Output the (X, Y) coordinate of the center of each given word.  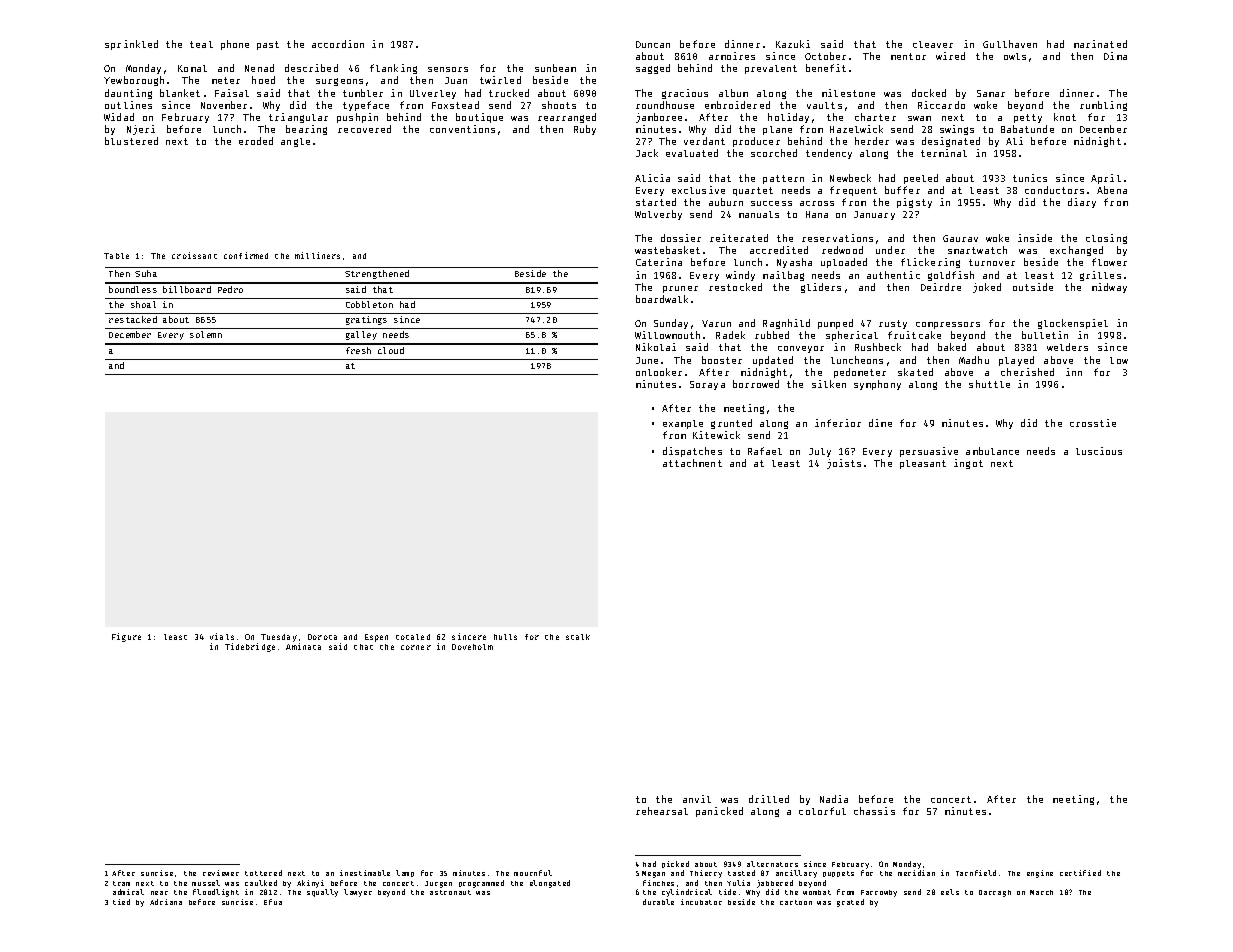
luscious (1099, 451)
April (1106, 179)
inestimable (365, 873)
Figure (126, 637)
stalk (578, 637)
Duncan (653, 44)
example (683, 424)
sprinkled (131, 45)
